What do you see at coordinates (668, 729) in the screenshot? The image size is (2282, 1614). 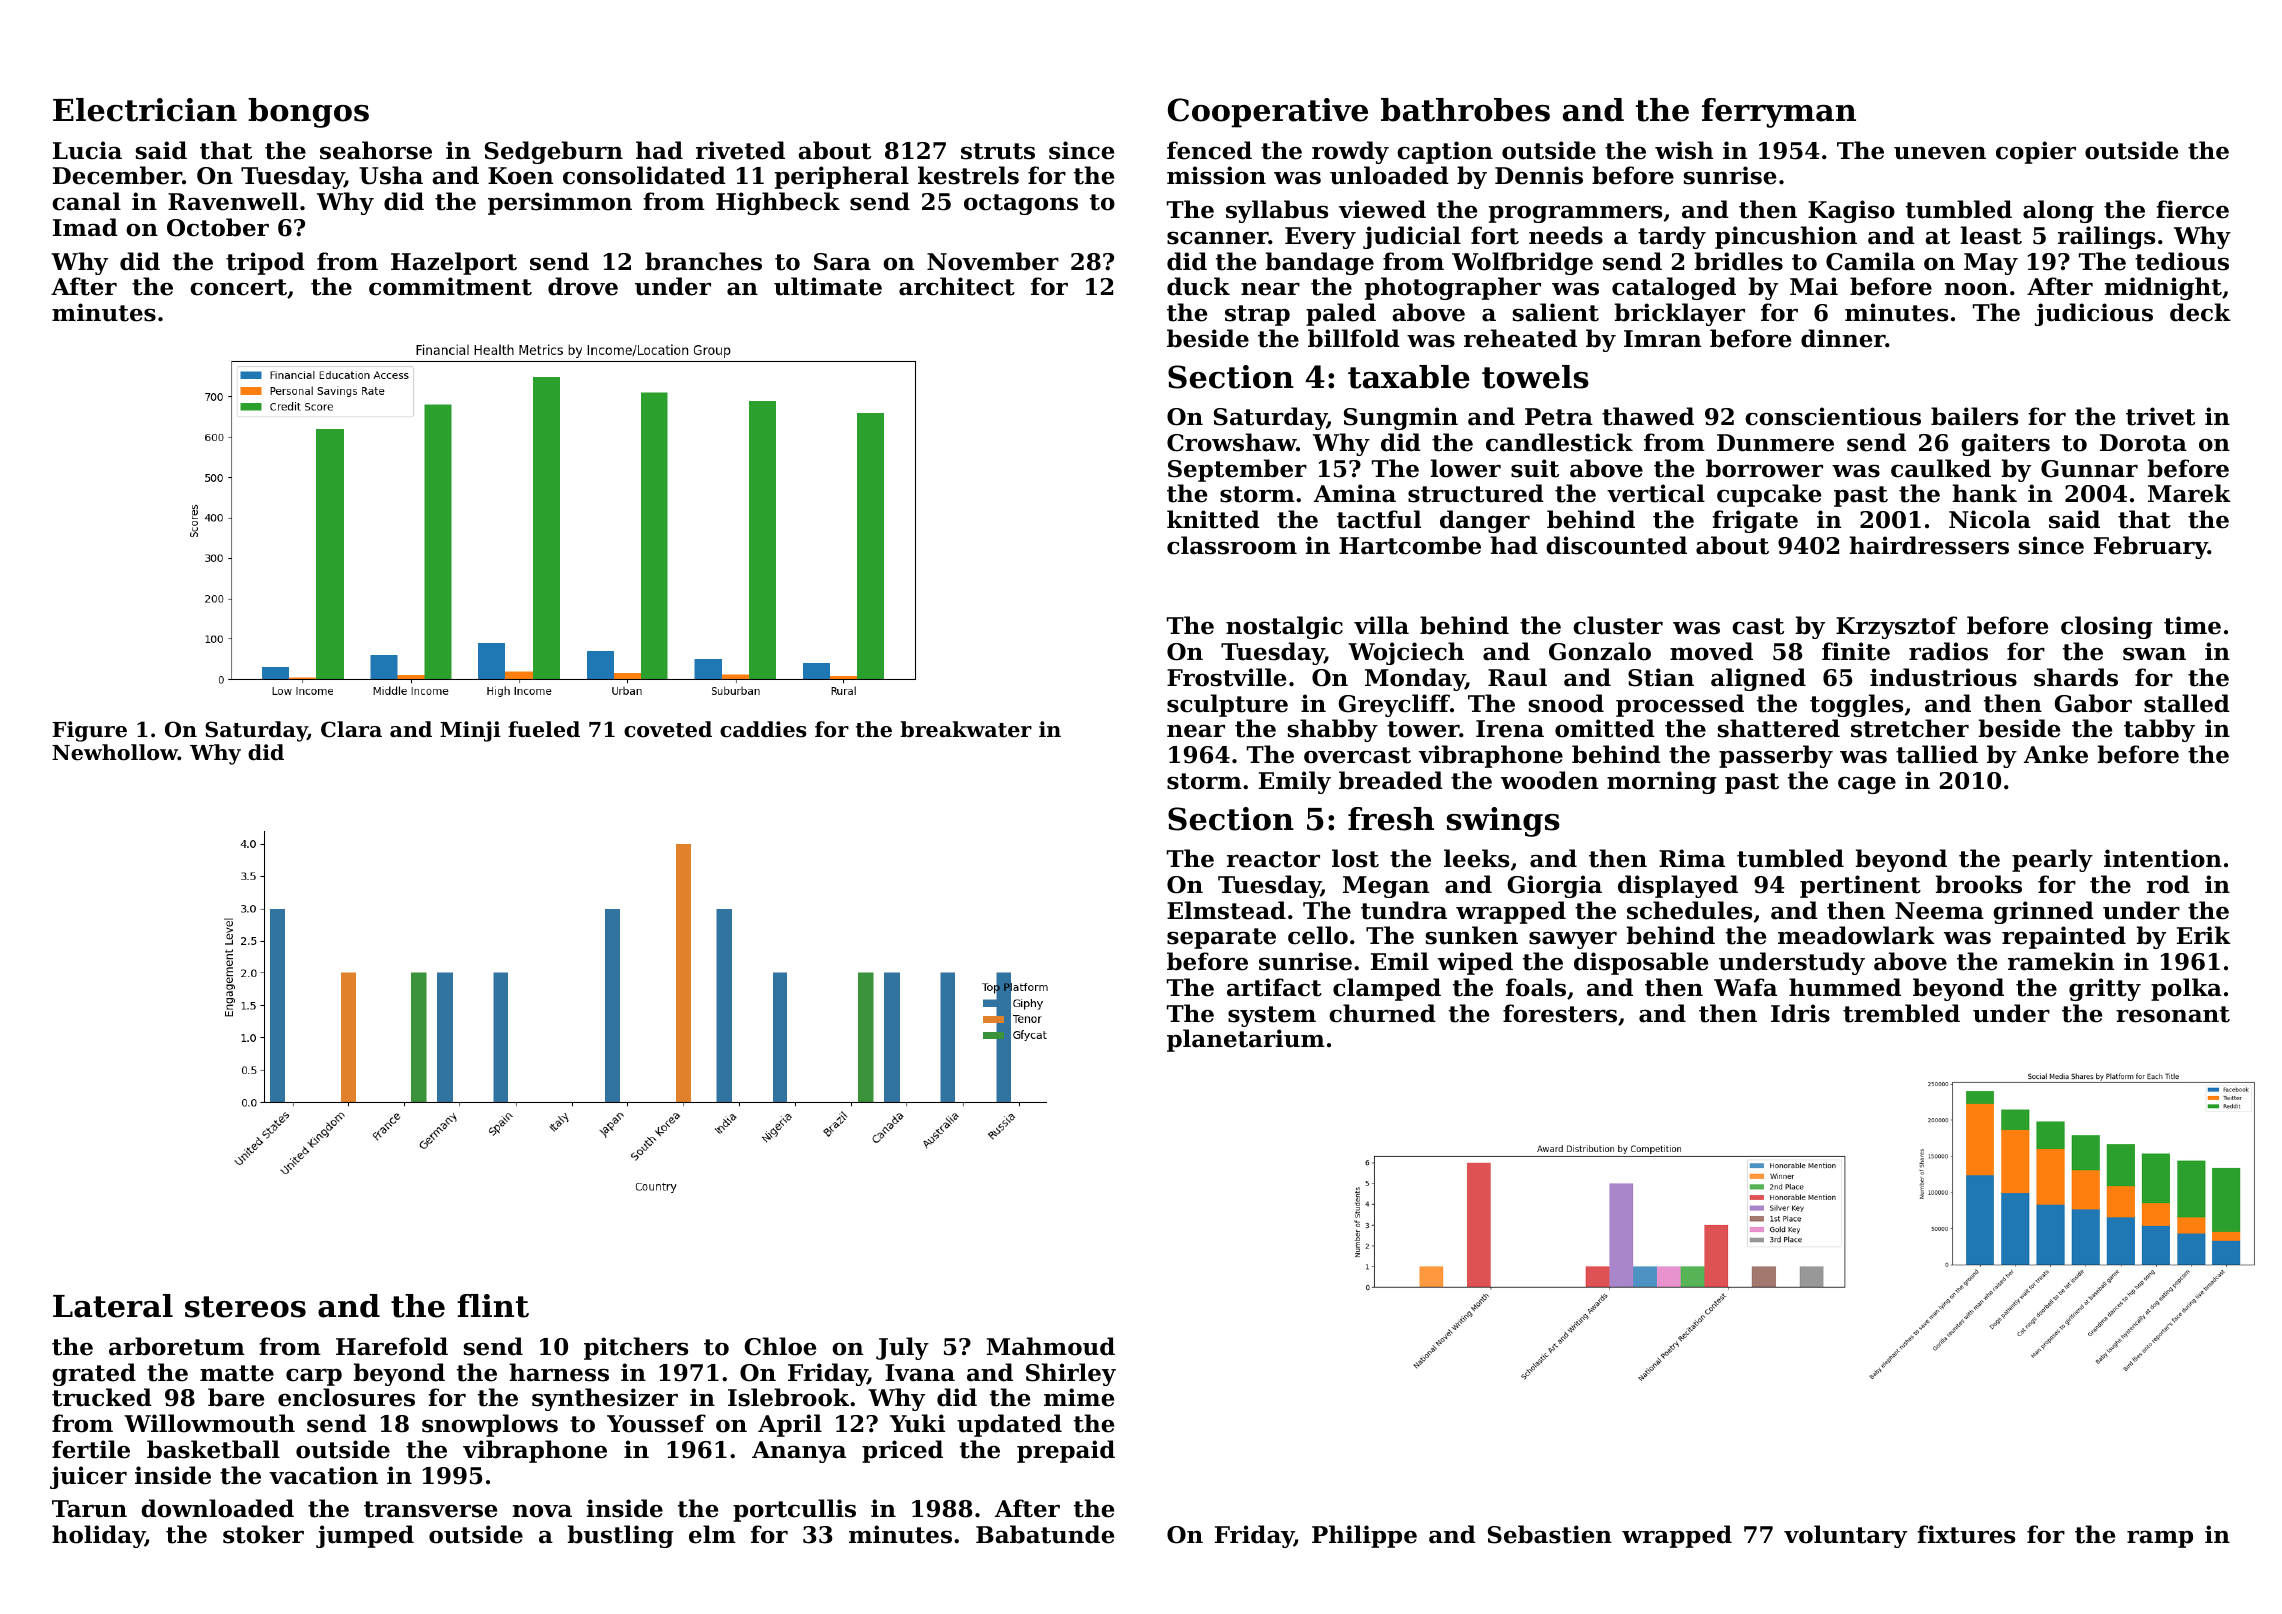 I see `coveted` at bounding box center [668, 729].
